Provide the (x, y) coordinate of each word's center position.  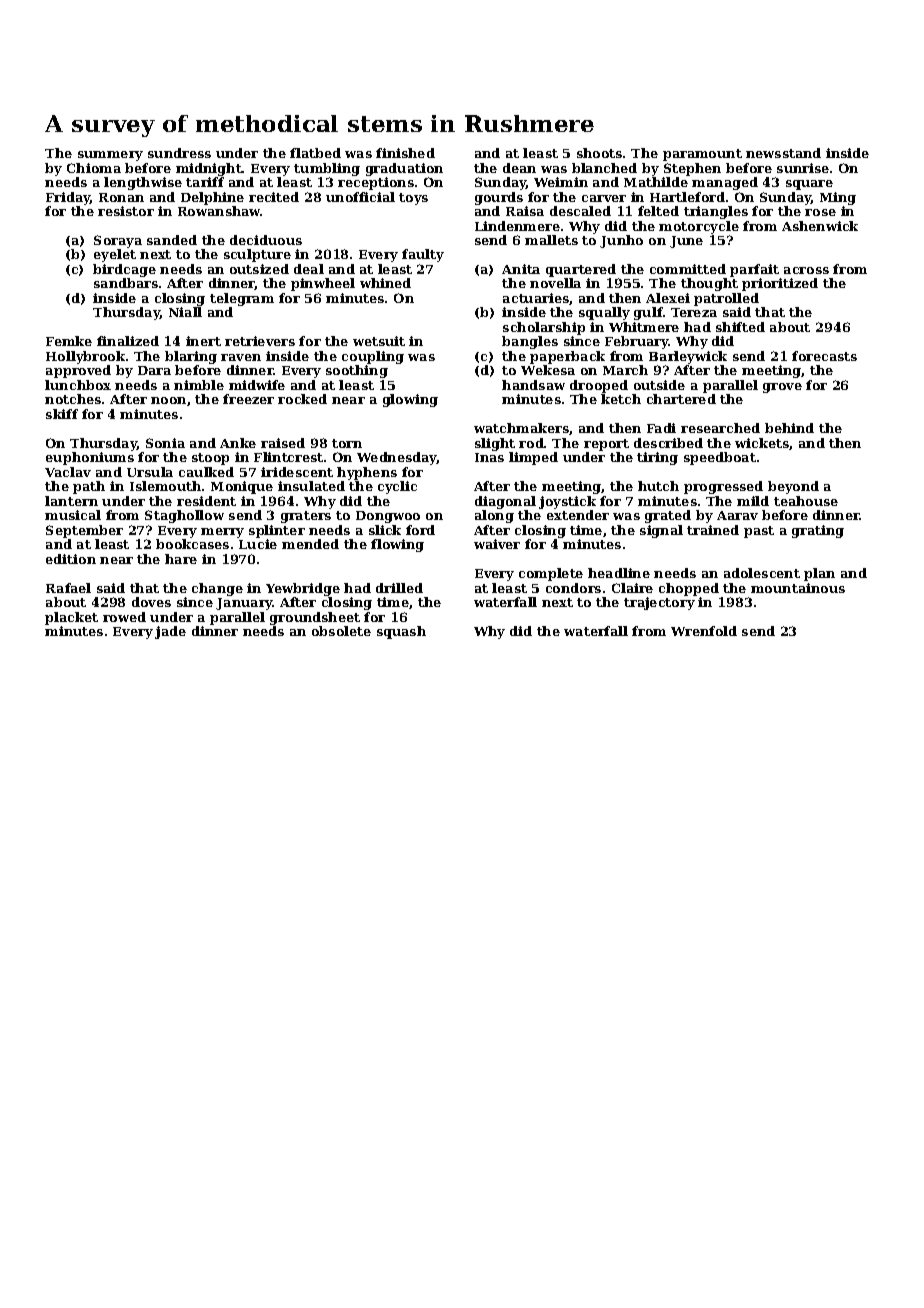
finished (405, 153)
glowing (410, 400)
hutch (658, 486)
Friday (68, 198)
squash (401, 632)
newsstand (783, 153)
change (217, 589)
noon (168, 400)
